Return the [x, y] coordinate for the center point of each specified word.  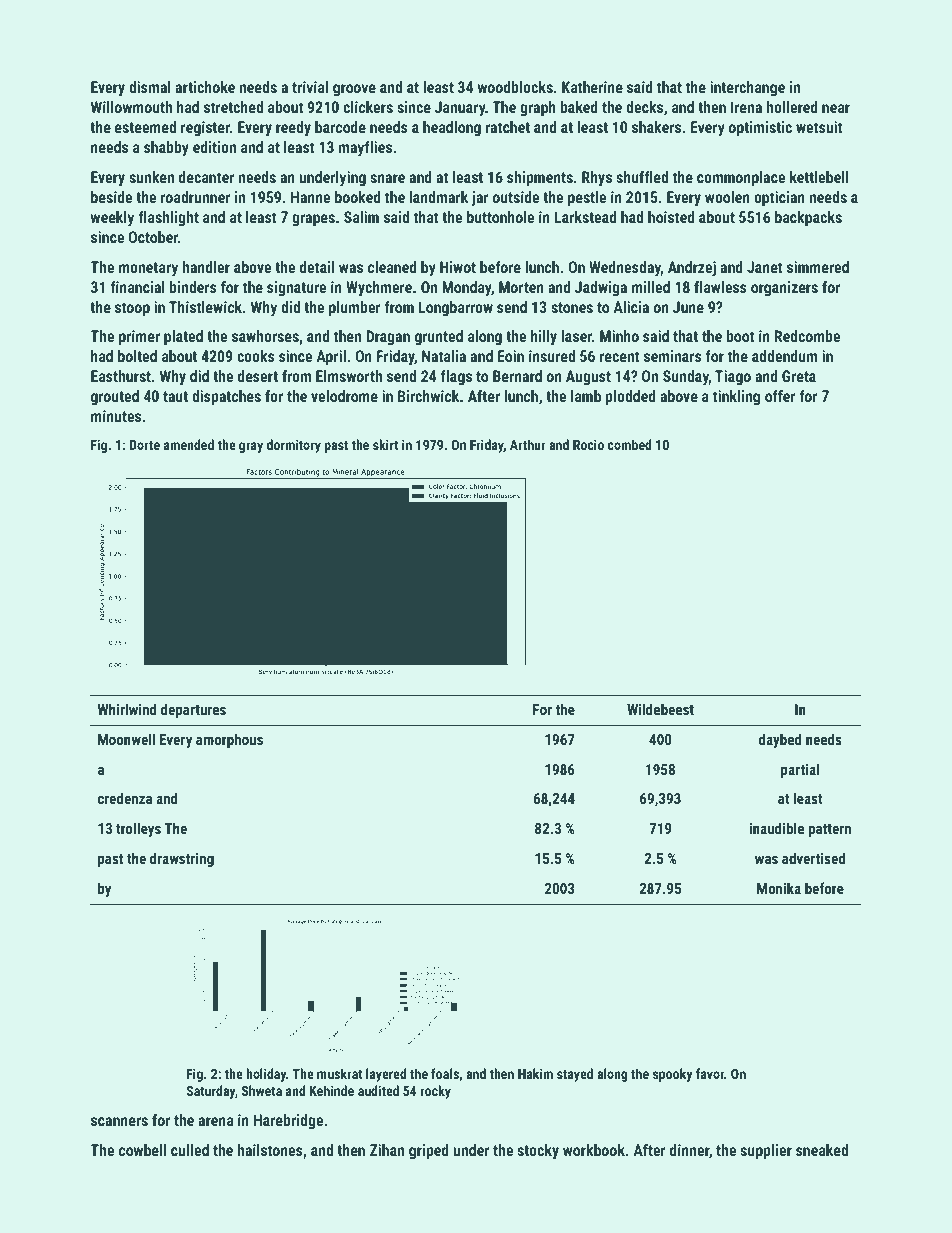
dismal [150, 87]
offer [780, 396]
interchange [747, 88]
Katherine [592, 87]
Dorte [144, 445]
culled [190, 1150]
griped [429, 1152]
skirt [386, 444]
